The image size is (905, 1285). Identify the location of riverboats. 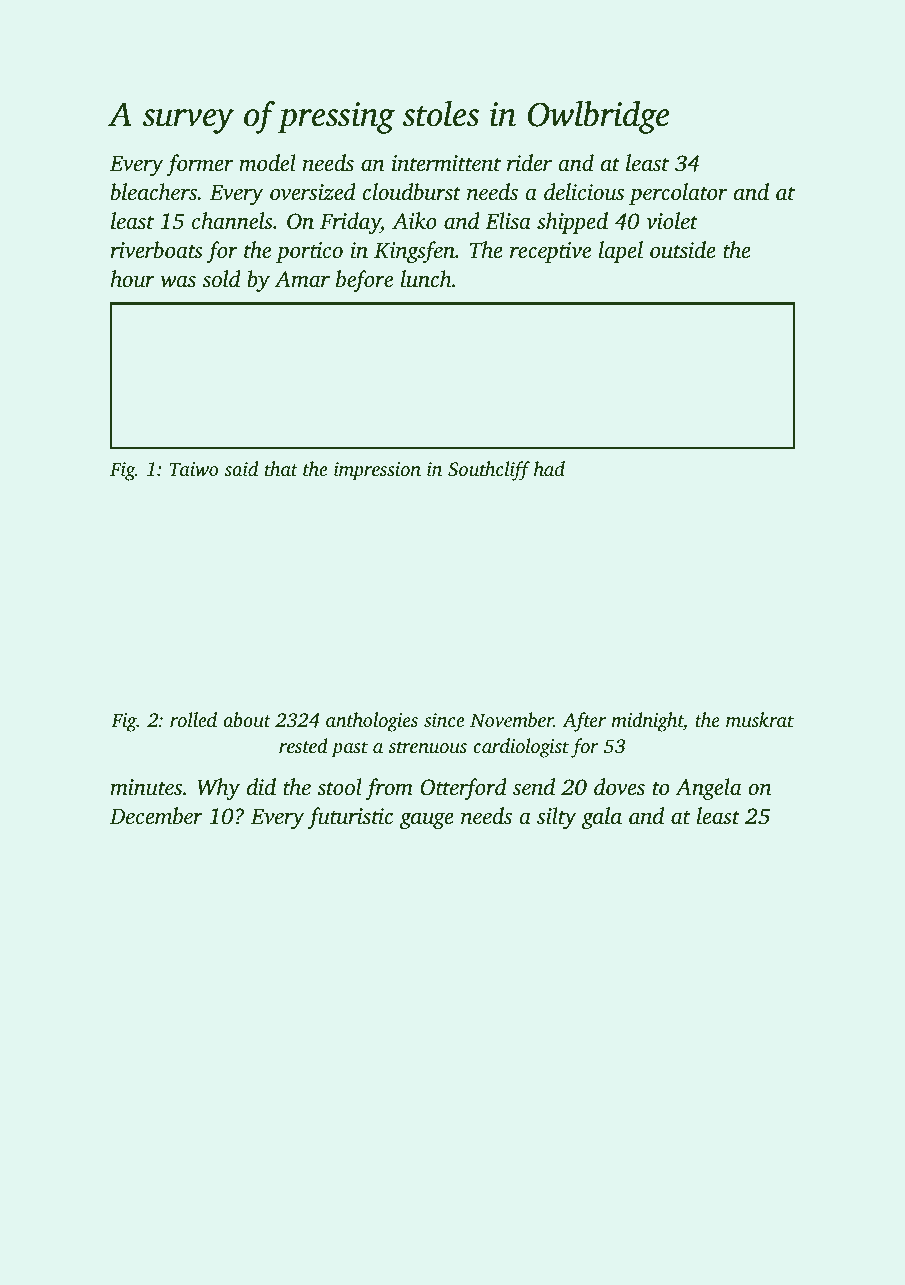
(157, 250).
